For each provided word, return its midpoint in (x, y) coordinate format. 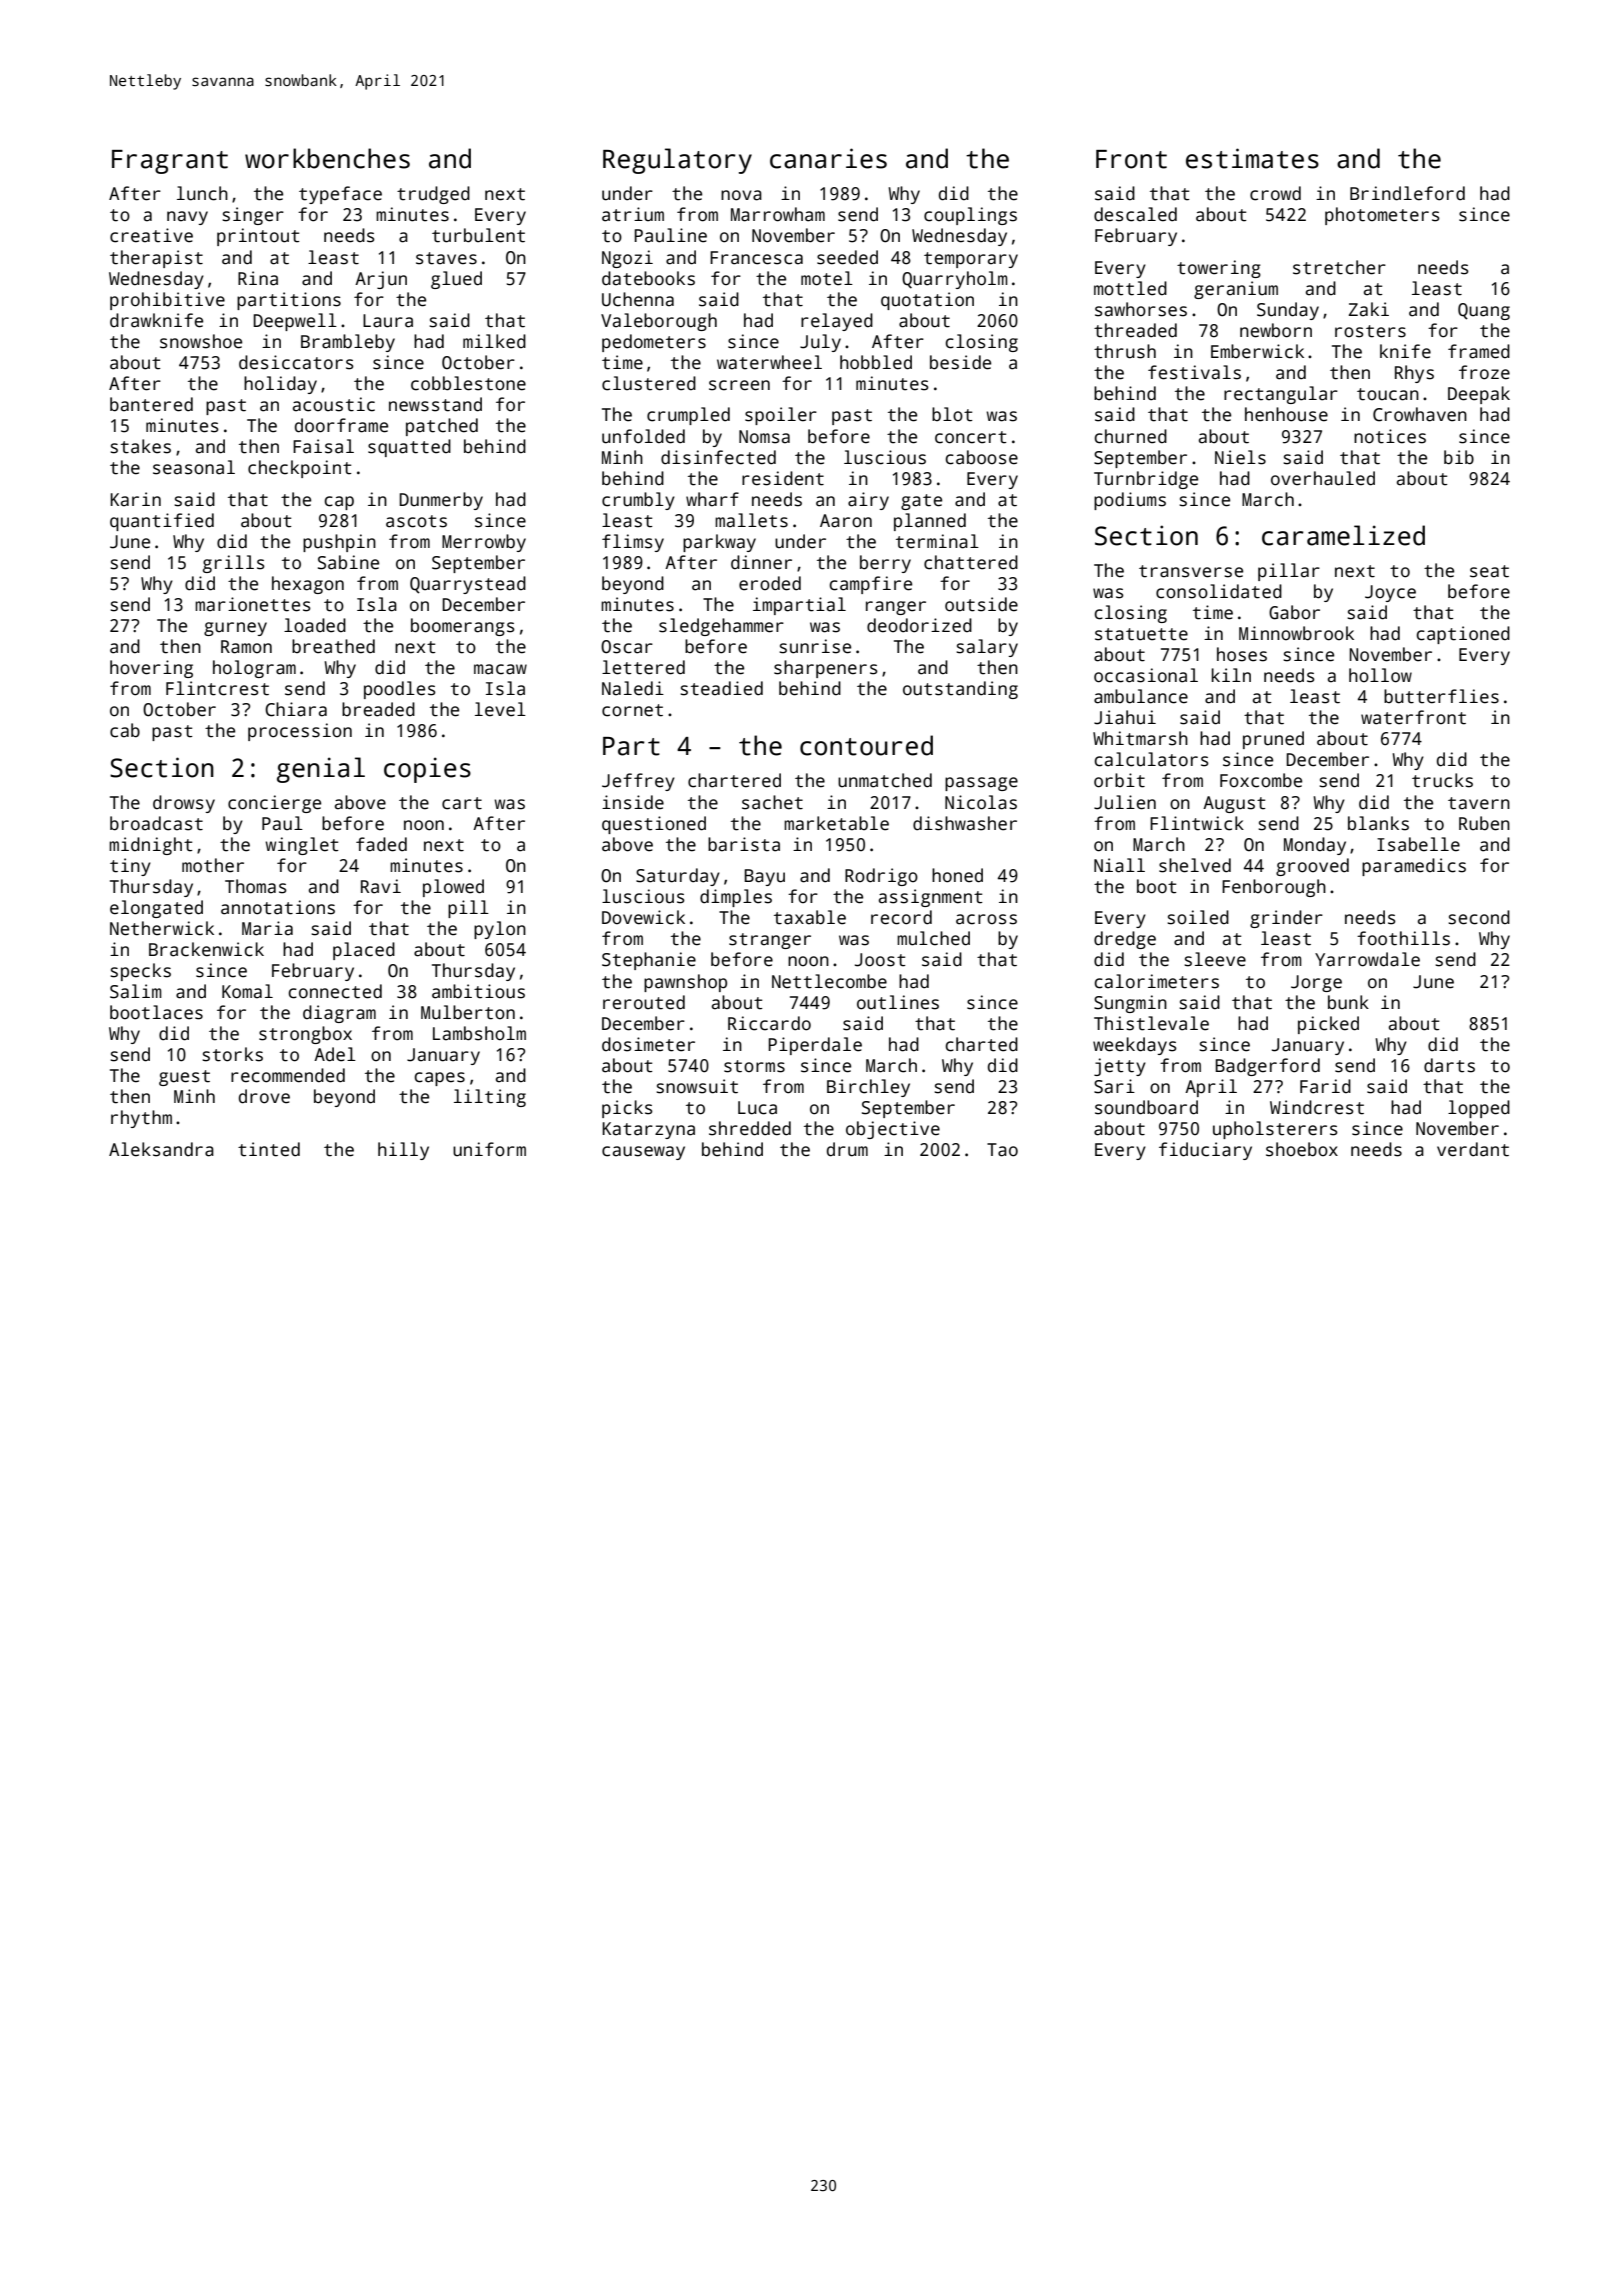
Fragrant (170, 162)
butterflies (1441, 696)
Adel (335, 1054)
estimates (1252, 158)
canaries (828, 158)
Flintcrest (217, 688)
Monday (1315, 846)
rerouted (644, 1002)
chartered (734, 780)
